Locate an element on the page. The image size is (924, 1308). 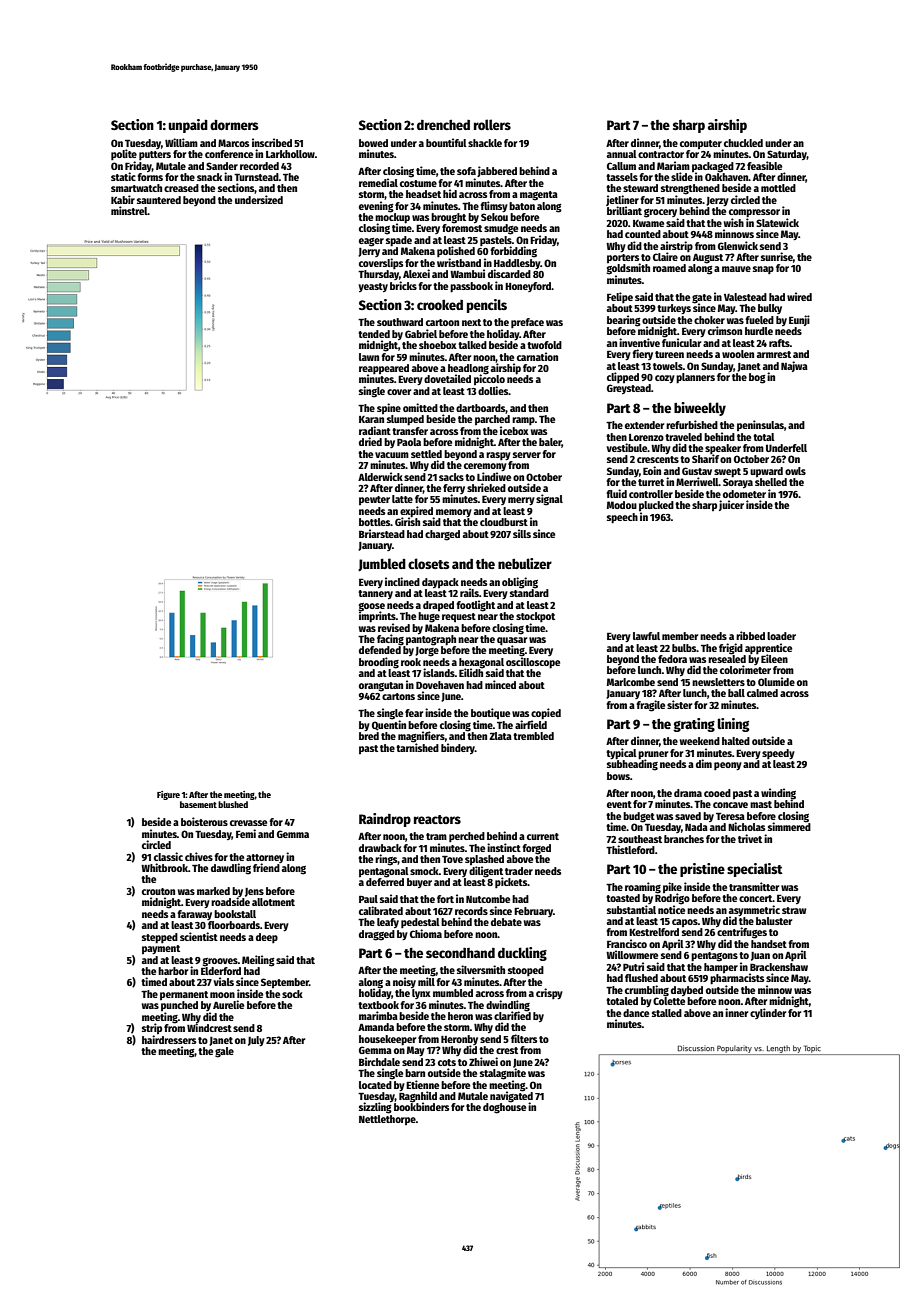
spade is located at coordinates (399, 241).
